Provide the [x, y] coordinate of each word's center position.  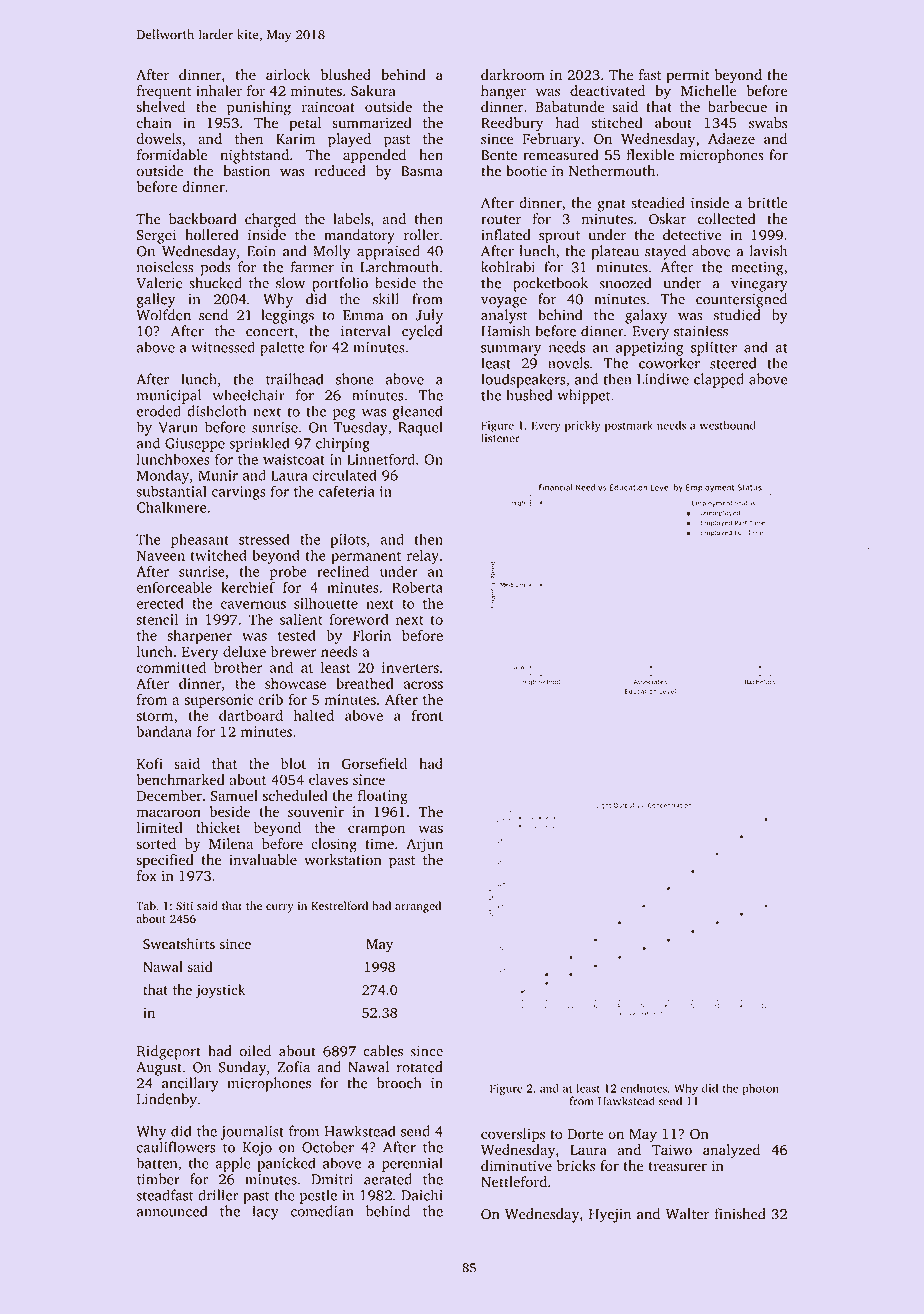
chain [154, 122]
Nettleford [514, 1182]
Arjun [424, 845]
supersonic [218, 701]
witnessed [223, 347]
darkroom [513, 75]
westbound [728, 425]
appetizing [650, 349]
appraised [388, 252]
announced [172, 1211]
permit [688, 76]
